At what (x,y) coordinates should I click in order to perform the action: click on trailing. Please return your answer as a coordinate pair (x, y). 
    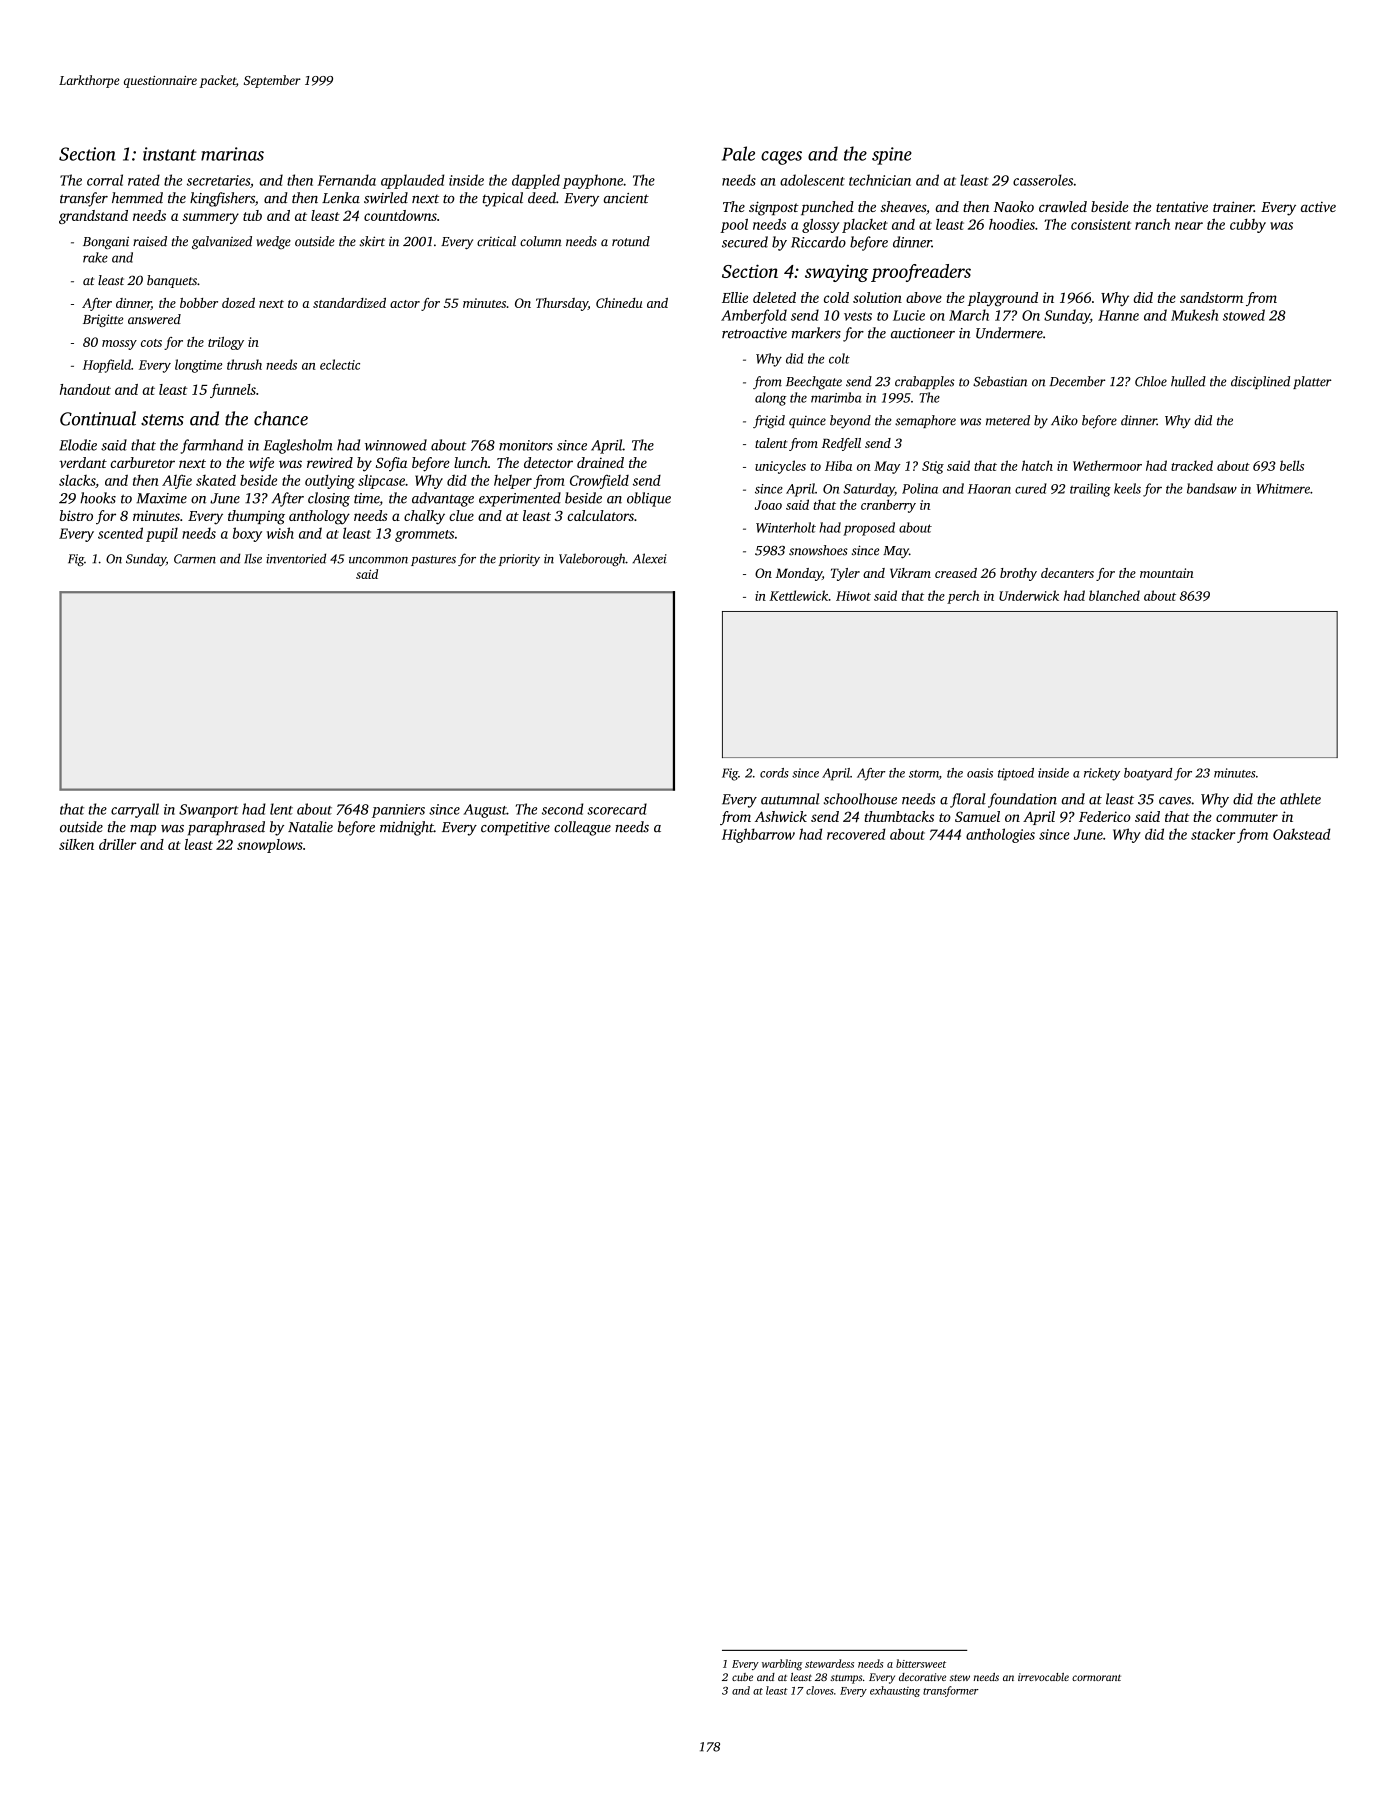
    Looking at the image, I should click on (1090, 490).
